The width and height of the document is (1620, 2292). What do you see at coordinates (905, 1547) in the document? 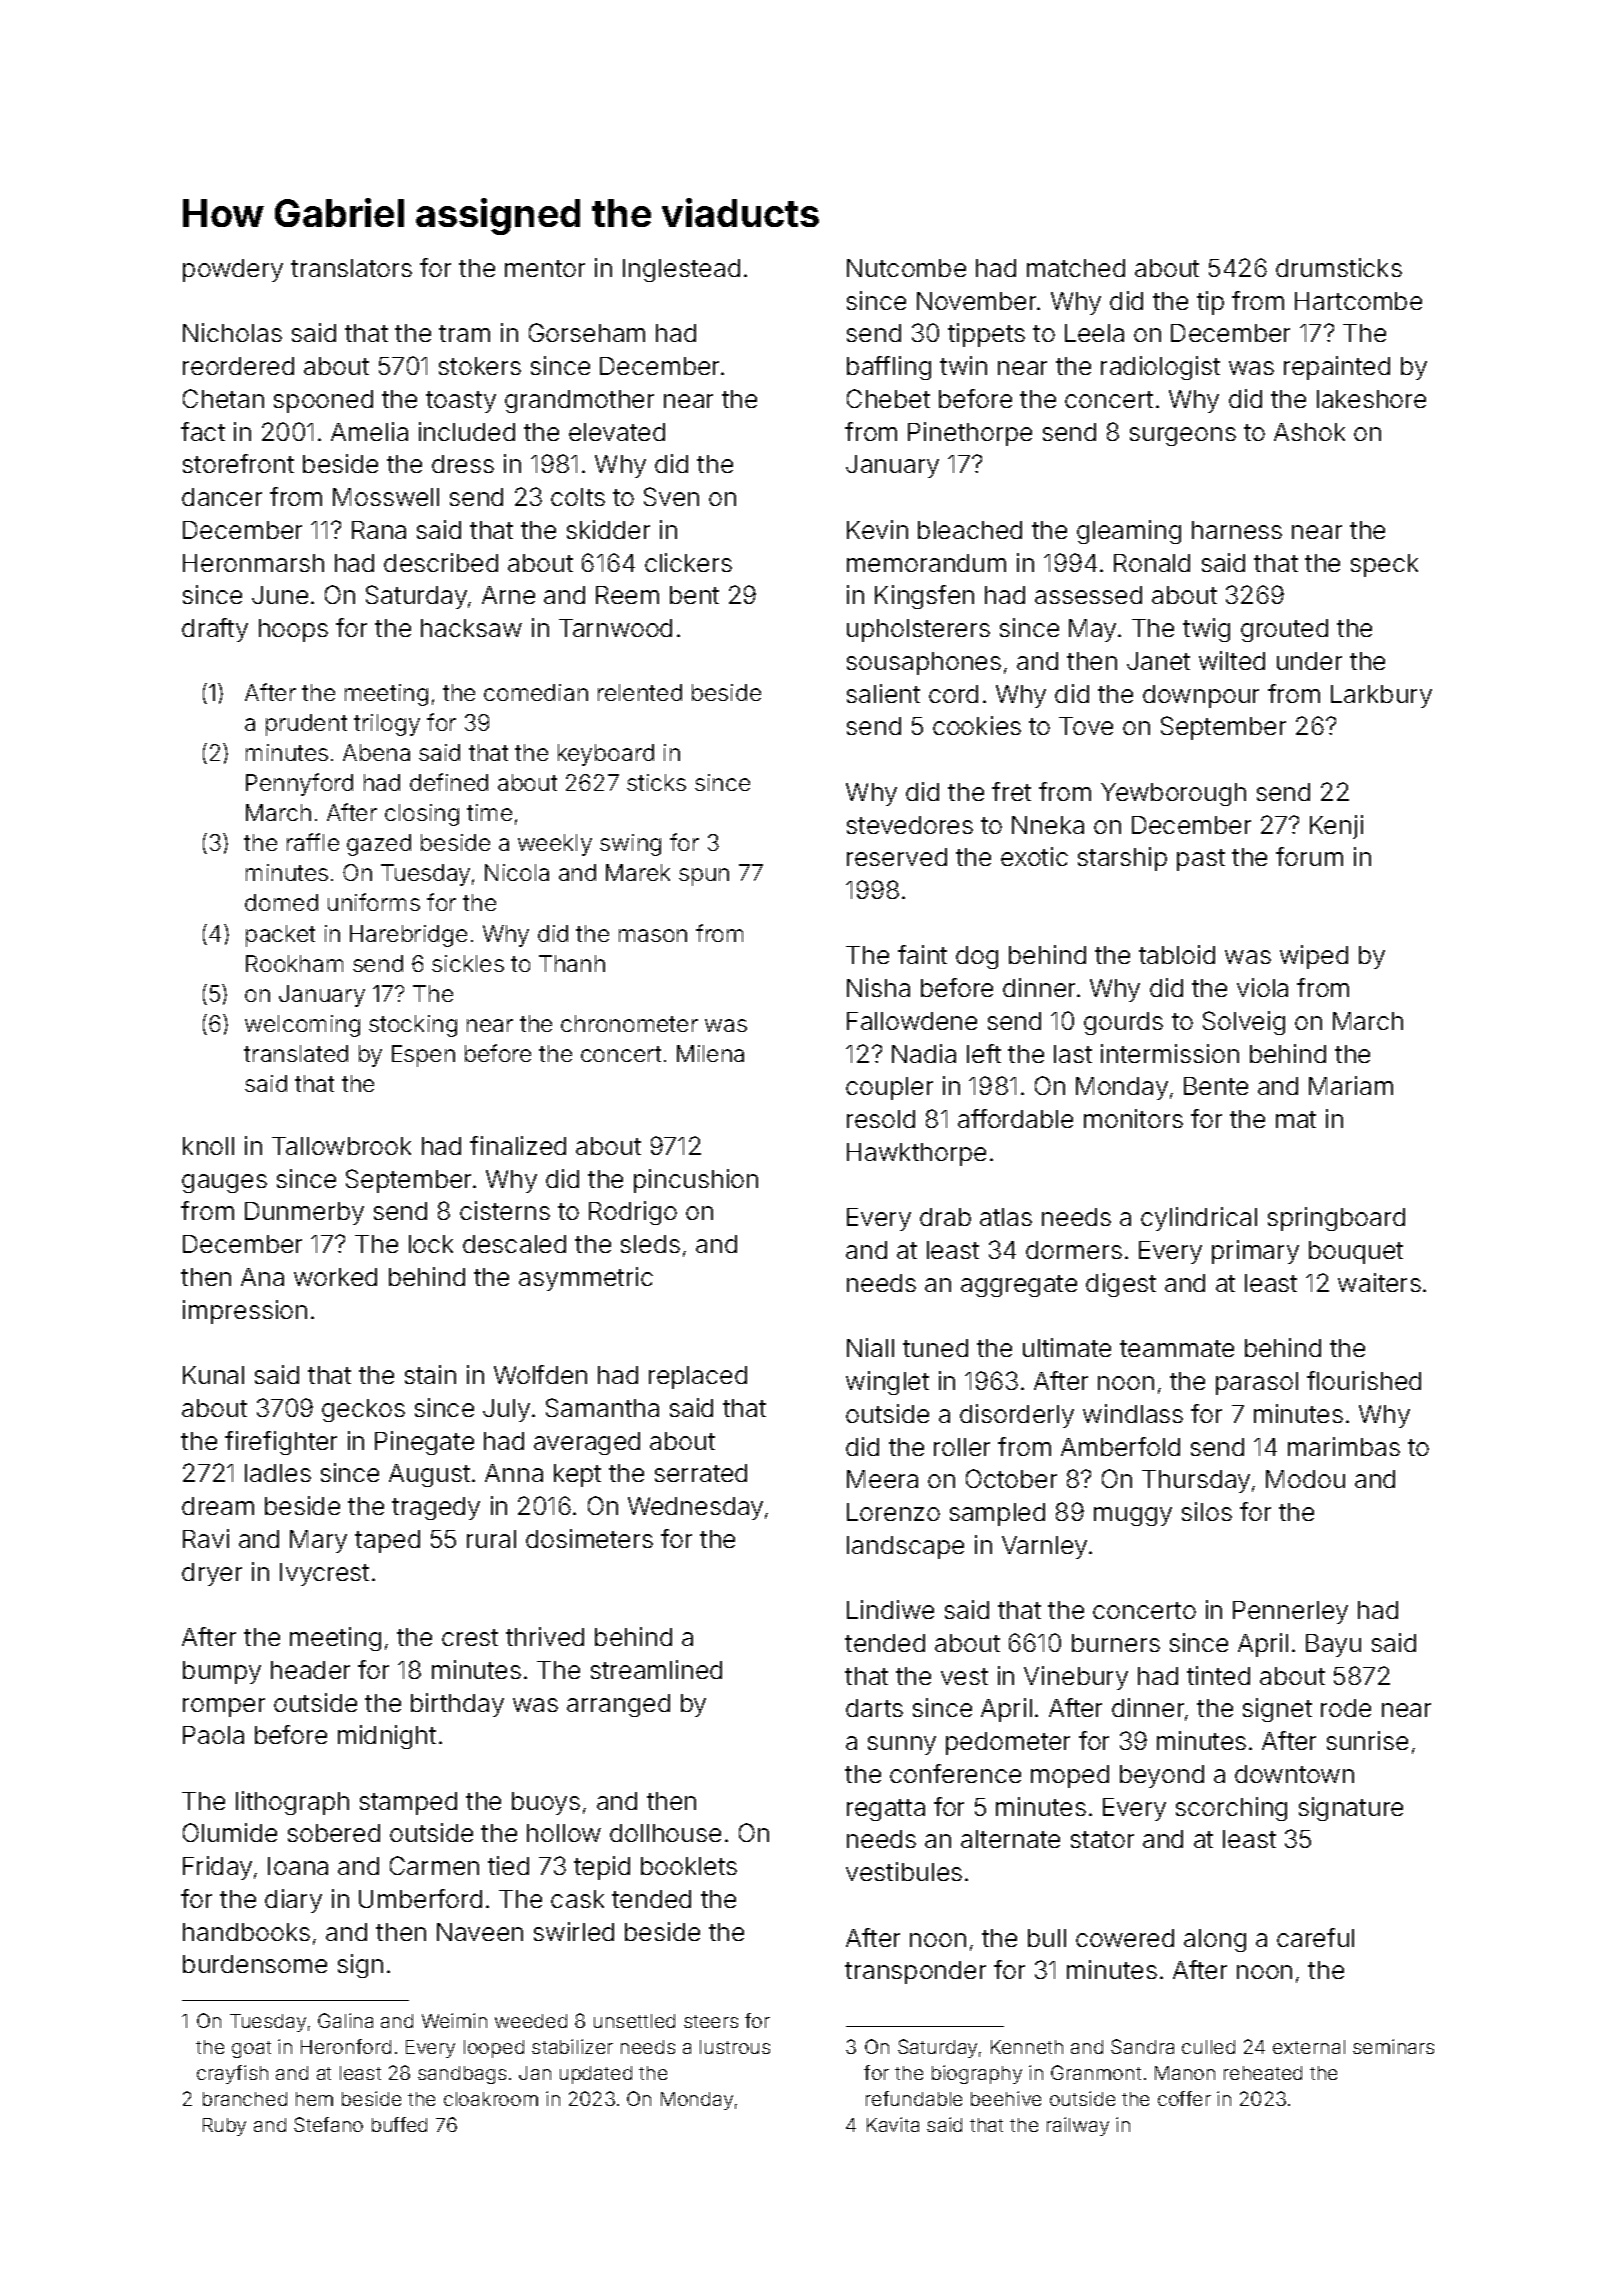
I see `landscape` at bounding box center [905, 1547].
